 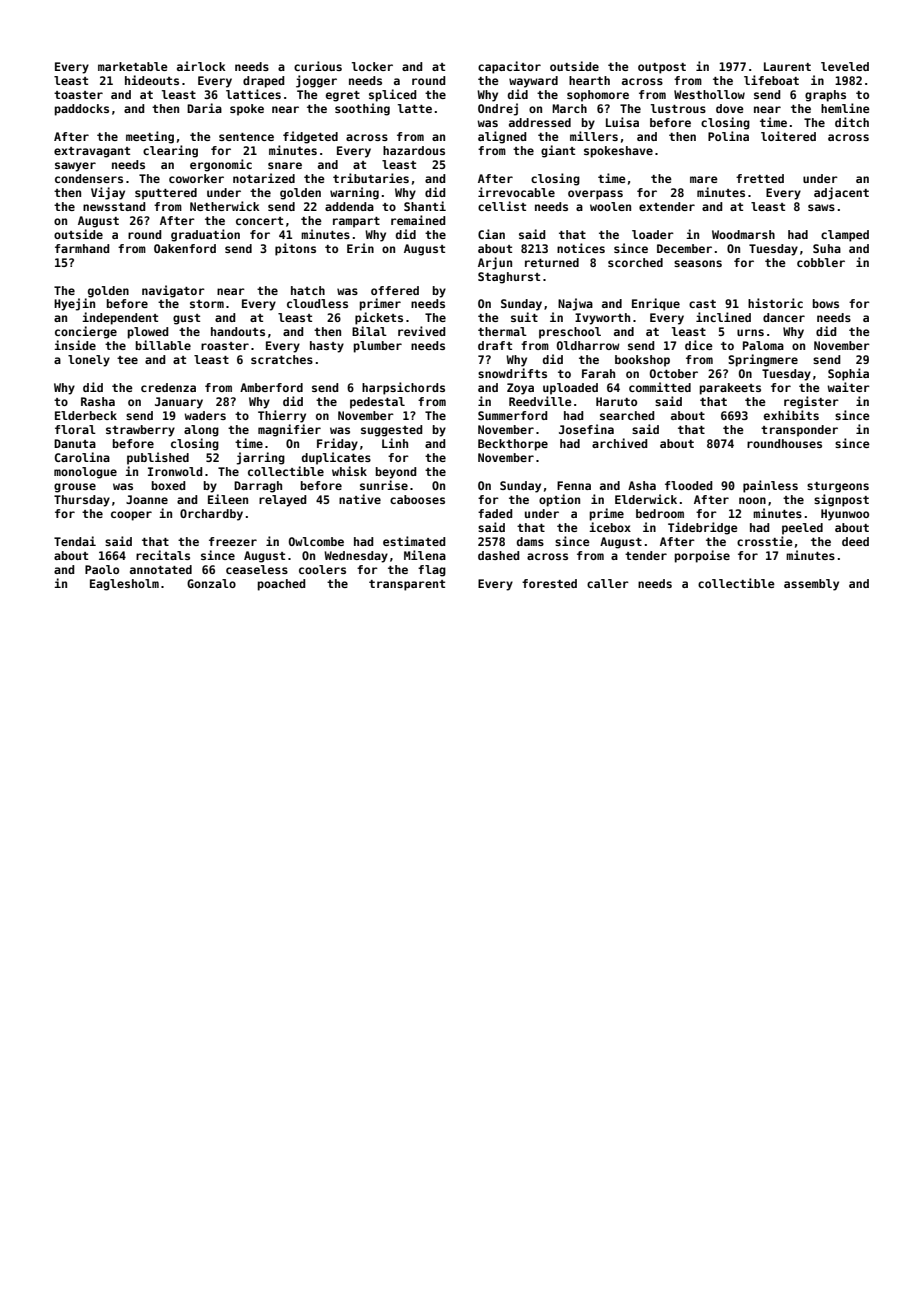 I want to click on faded, so click(x=495, y=513).
